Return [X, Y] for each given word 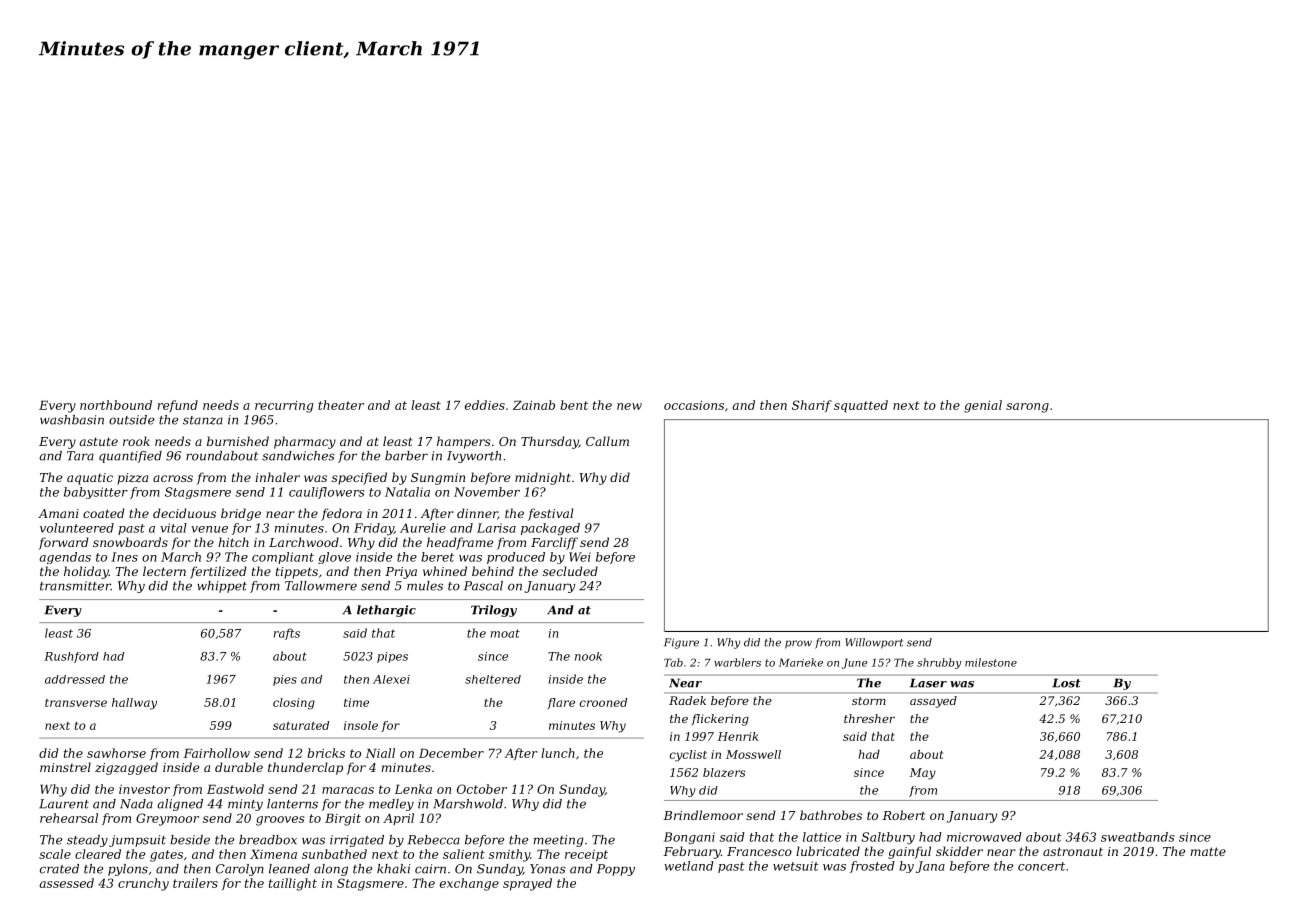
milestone [991, 662]
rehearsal [69, 818]
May [923, 774]
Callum [607, 441]
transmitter [75, 586]
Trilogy [494, 611]
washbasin [72, 420]
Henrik [738, 736]
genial [983, 406]
